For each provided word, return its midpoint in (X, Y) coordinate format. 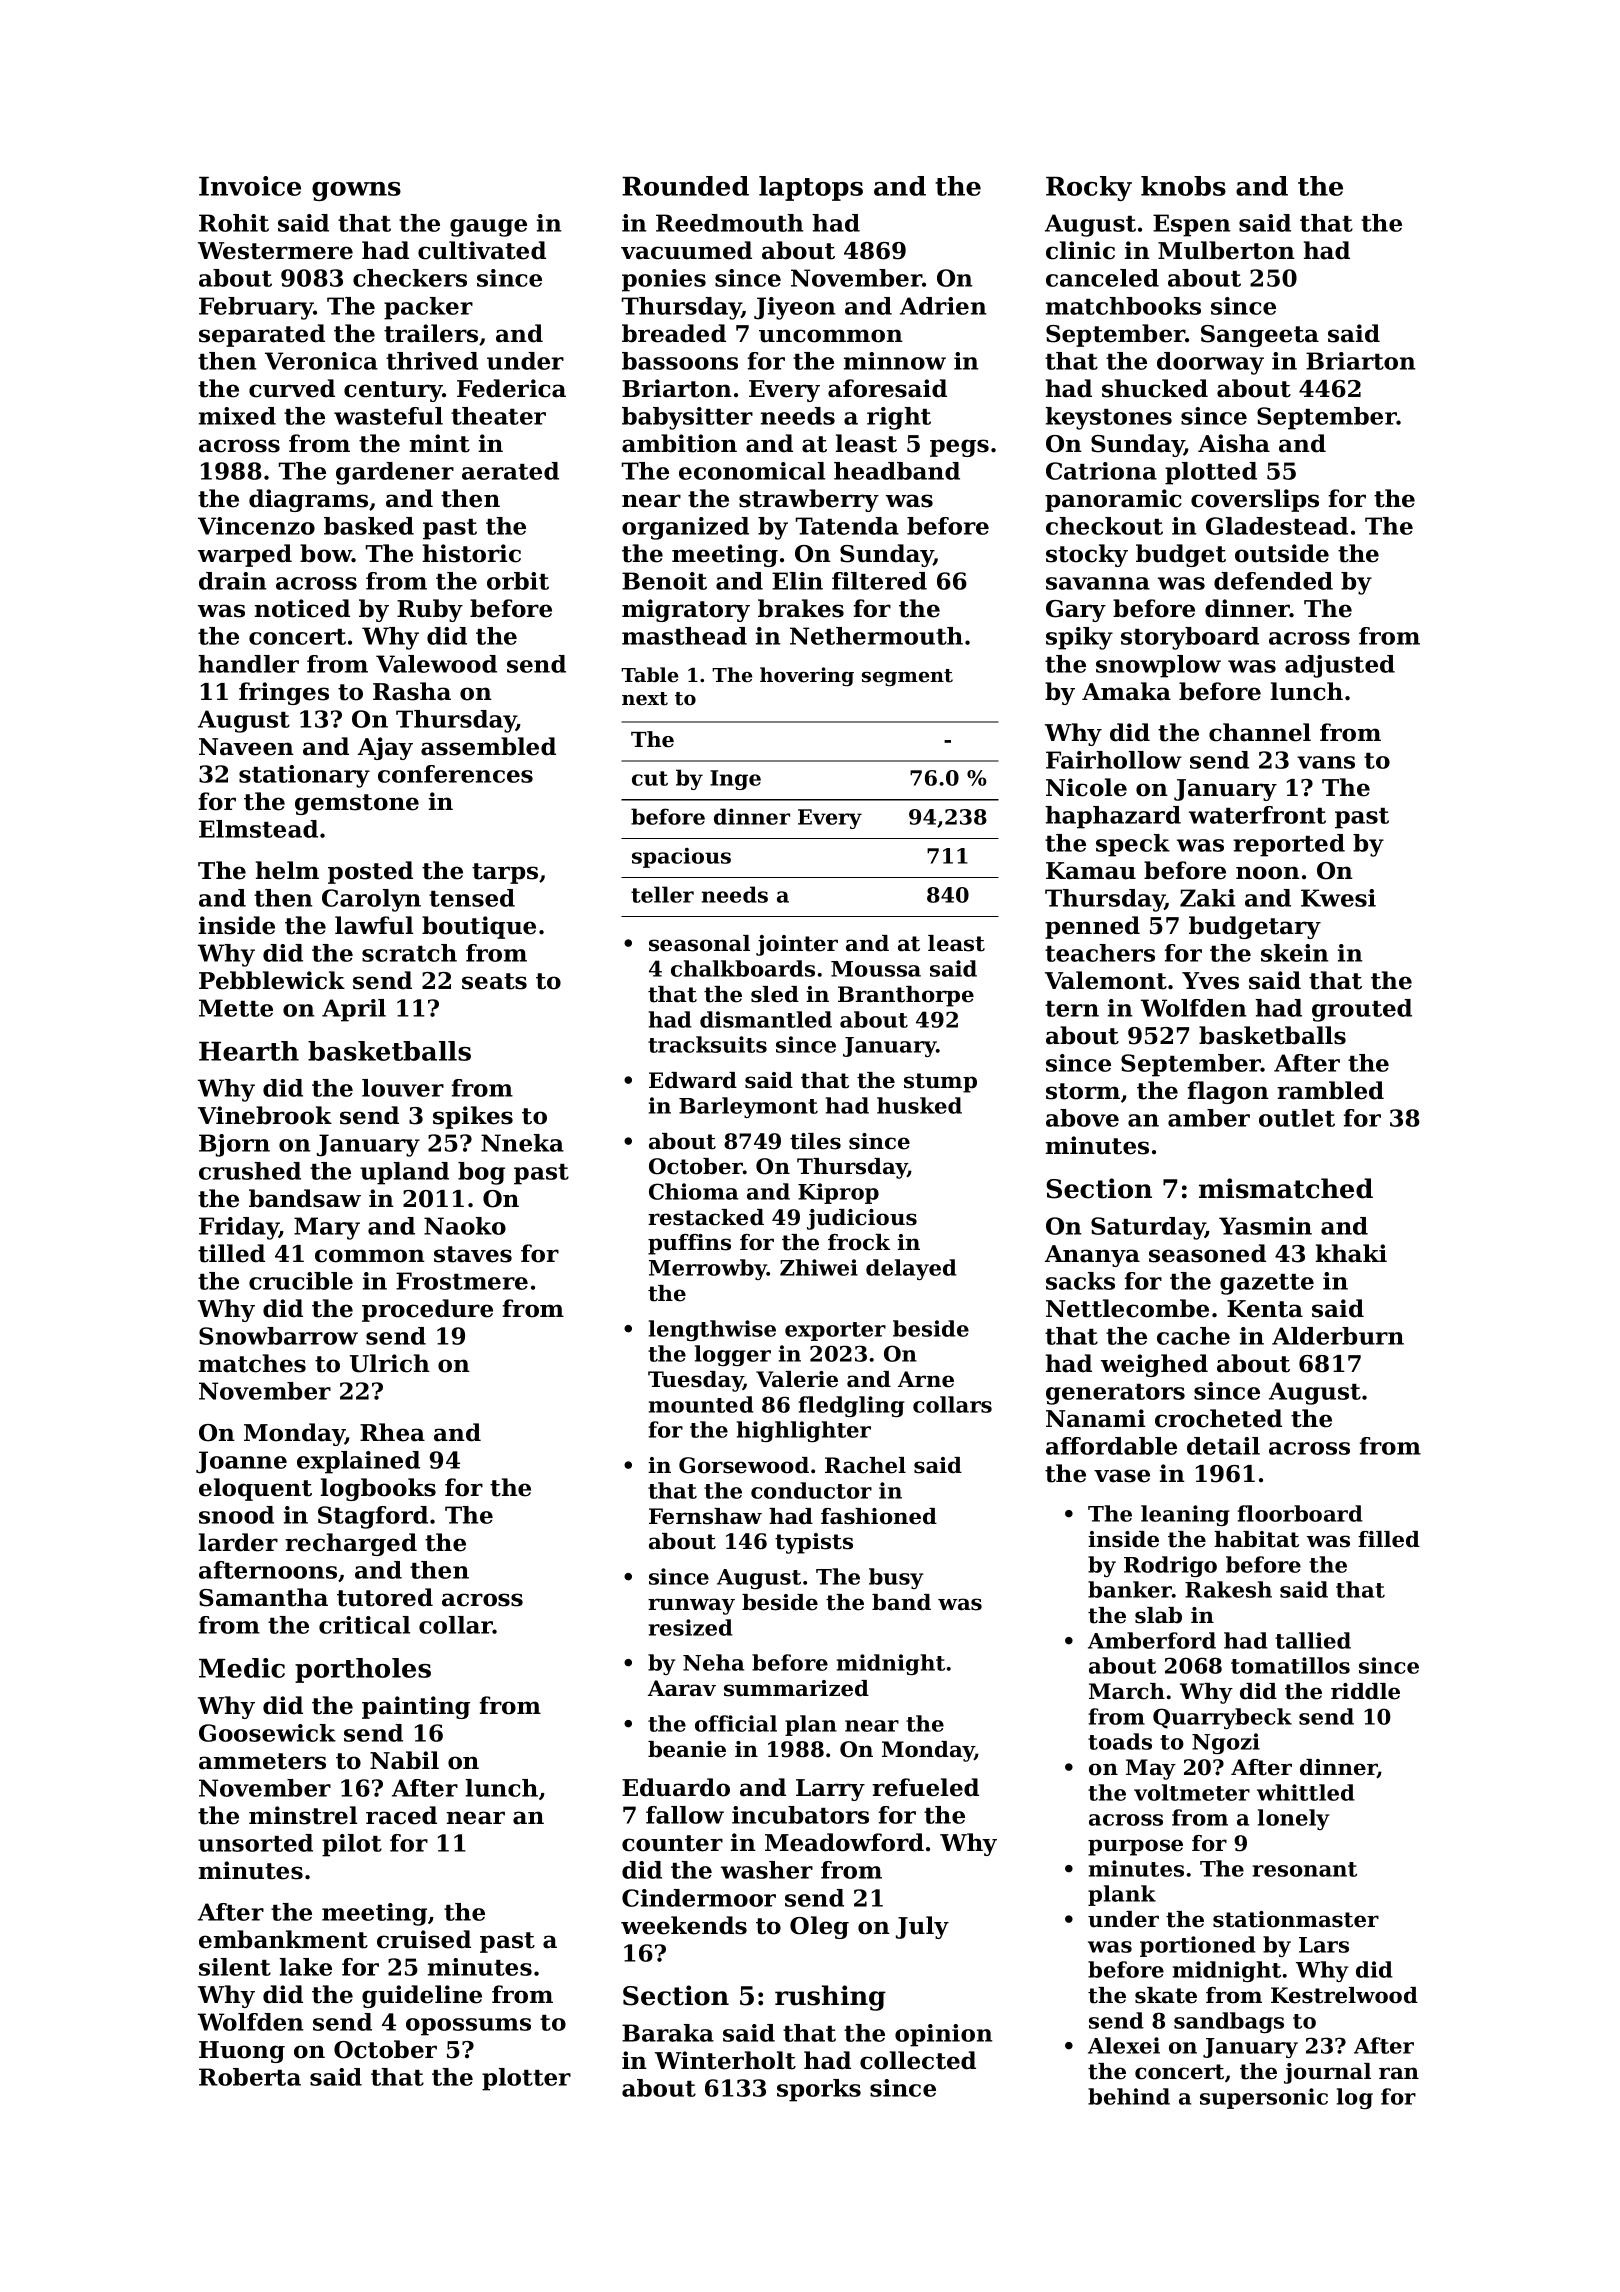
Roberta (250, 2077)
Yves (1210, 981)
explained (358, 1462)
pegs (959, 448)
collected (918, 2060)
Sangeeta (1260, 336)
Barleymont (748, 1107)
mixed (237, 416)
